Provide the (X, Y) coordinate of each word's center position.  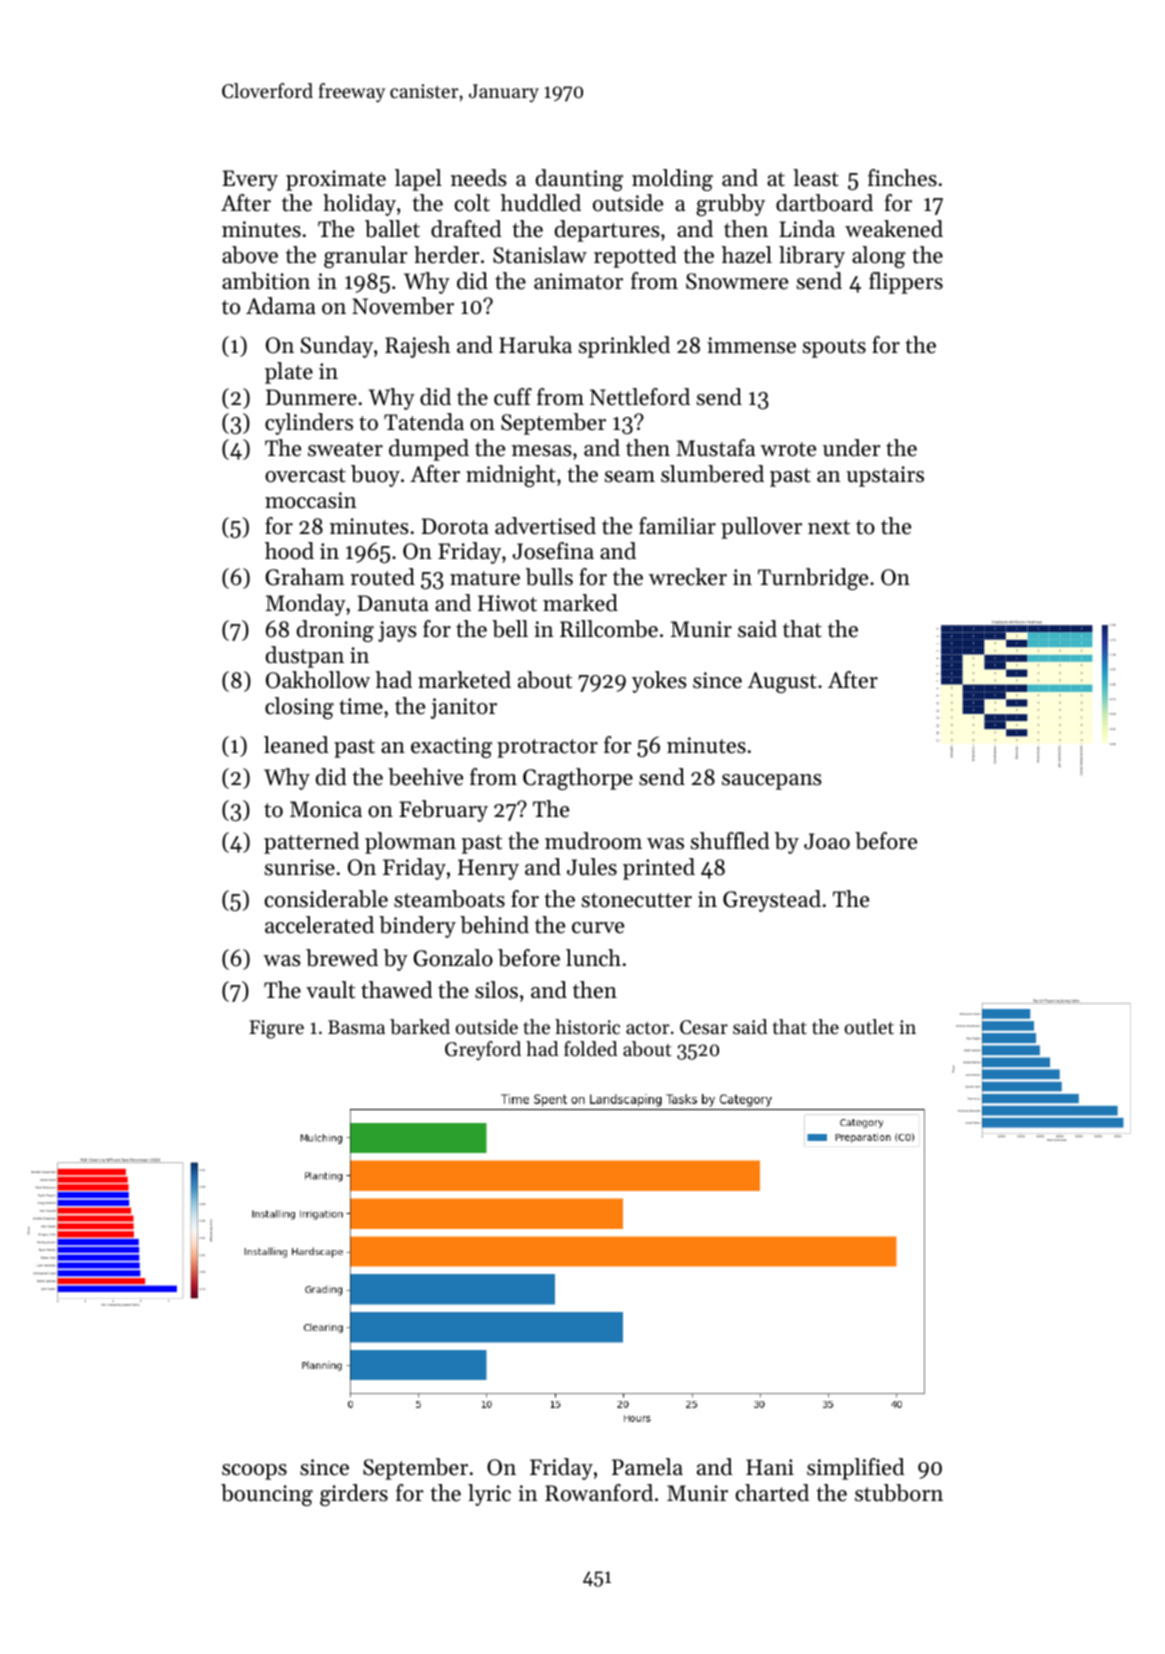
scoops (254, 1472)
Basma (356, 1027)
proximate (336, 180)
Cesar (704, 1027)
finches (902, 178)
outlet (869, 1027)
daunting (579, 180)
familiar (677, 525)
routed (383, 577)
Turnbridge (813, 579)
